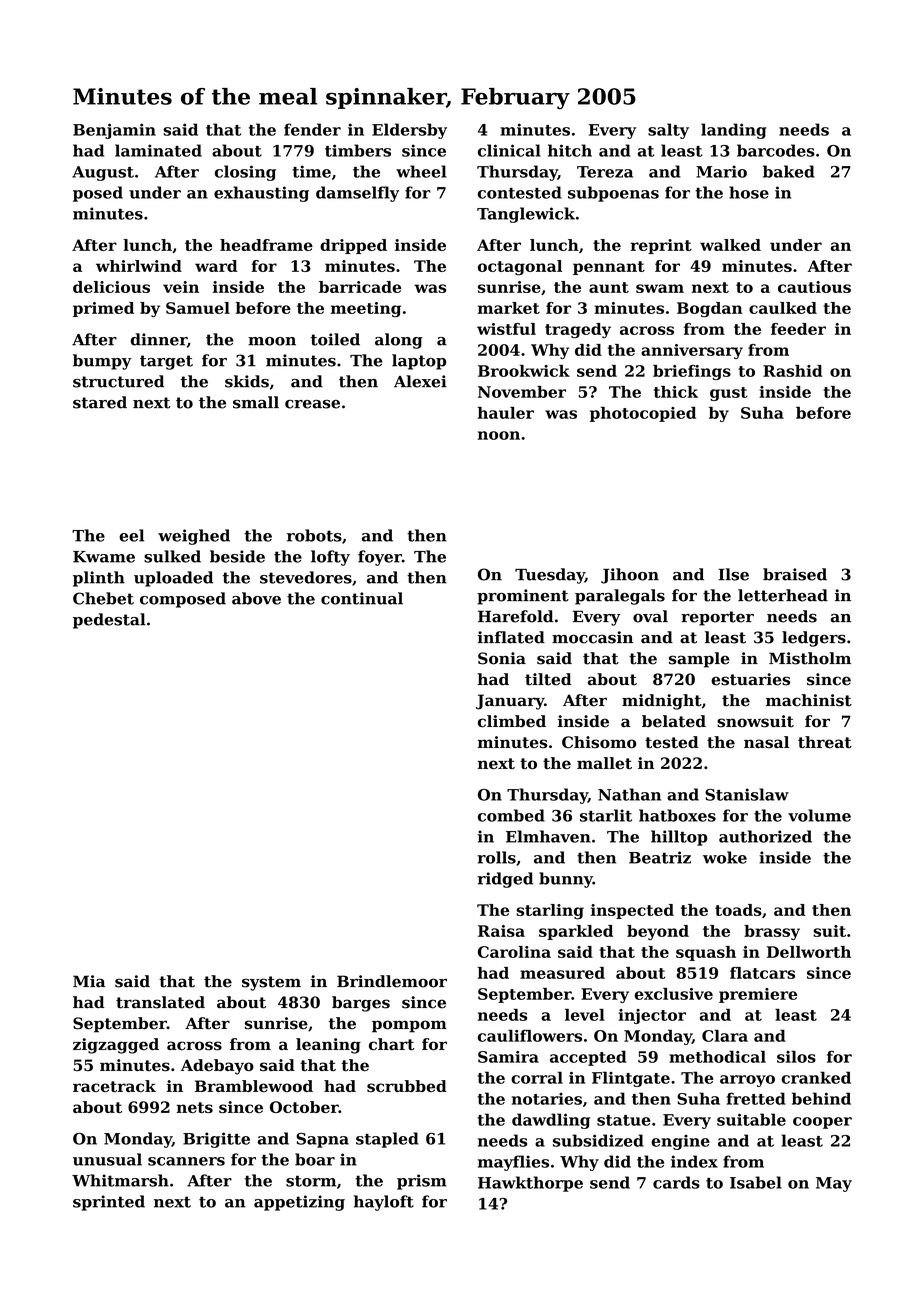 This screenshot has width=924, height=1308. What do you see at coordinates (194, 1107) in the screenshot?
I see `nets` at bounding box center [194, 1107].
